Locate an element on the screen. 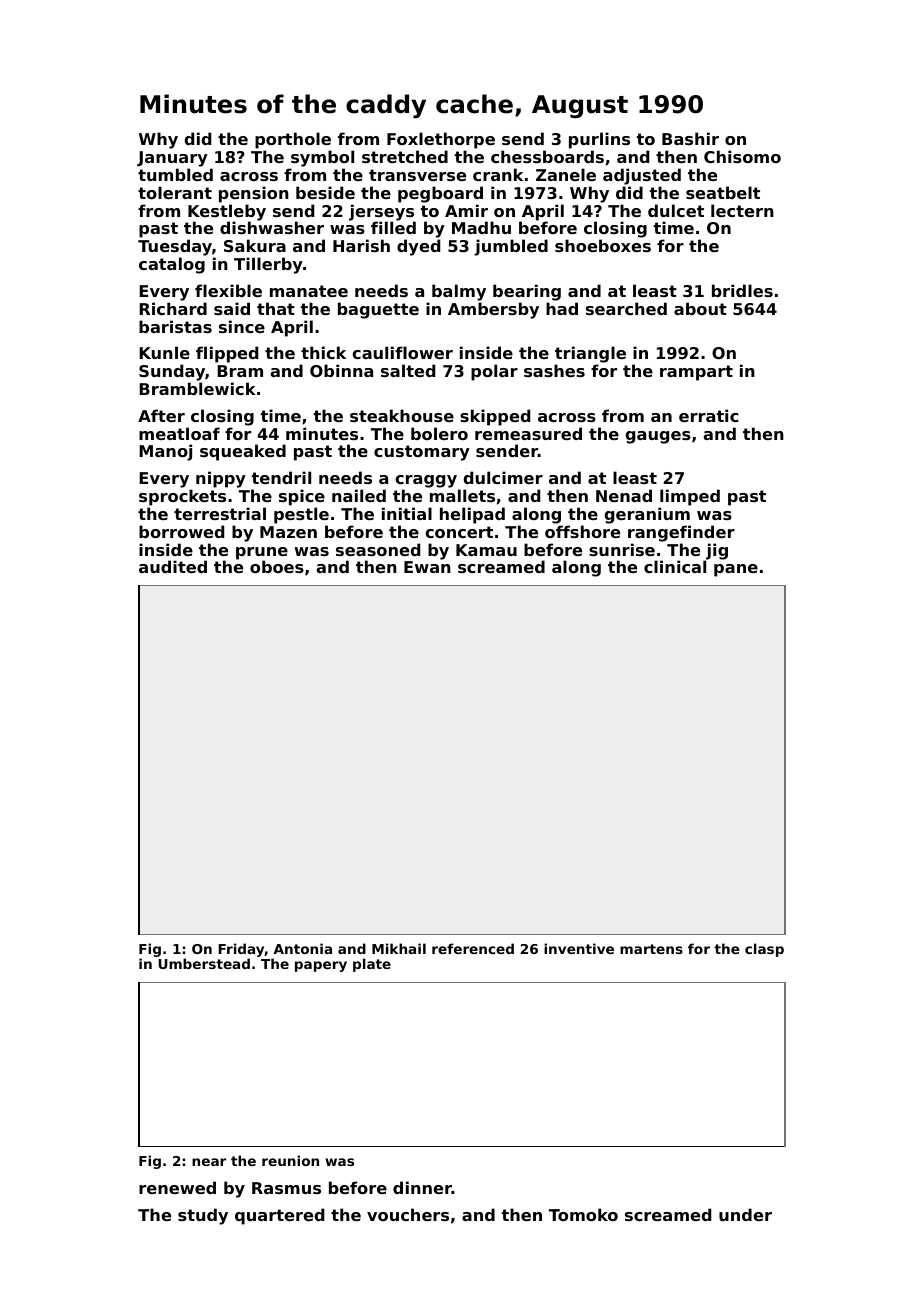 The width and height of the screenshot is (924, 1314). oboes is located at coordinates (277, 566).
